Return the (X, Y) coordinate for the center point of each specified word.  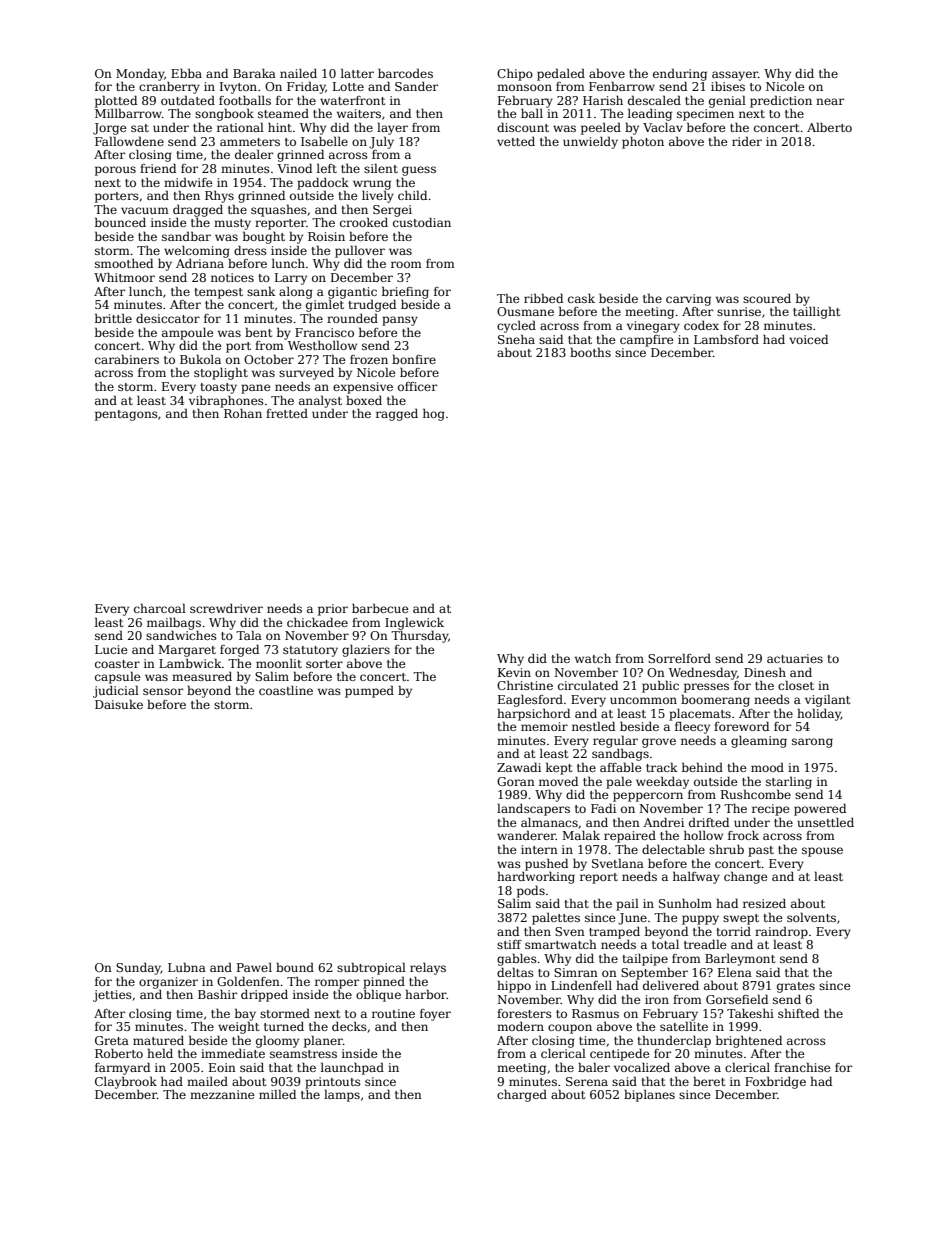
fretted (287, 413)
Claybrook (126, 1082)
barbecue (380, 608)
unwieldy (590, 142)
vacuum (145, 210)
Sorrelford (679, 658)
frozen (369, 359)
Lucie (111, 649)
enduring (680, 74)
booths (590, 352)
